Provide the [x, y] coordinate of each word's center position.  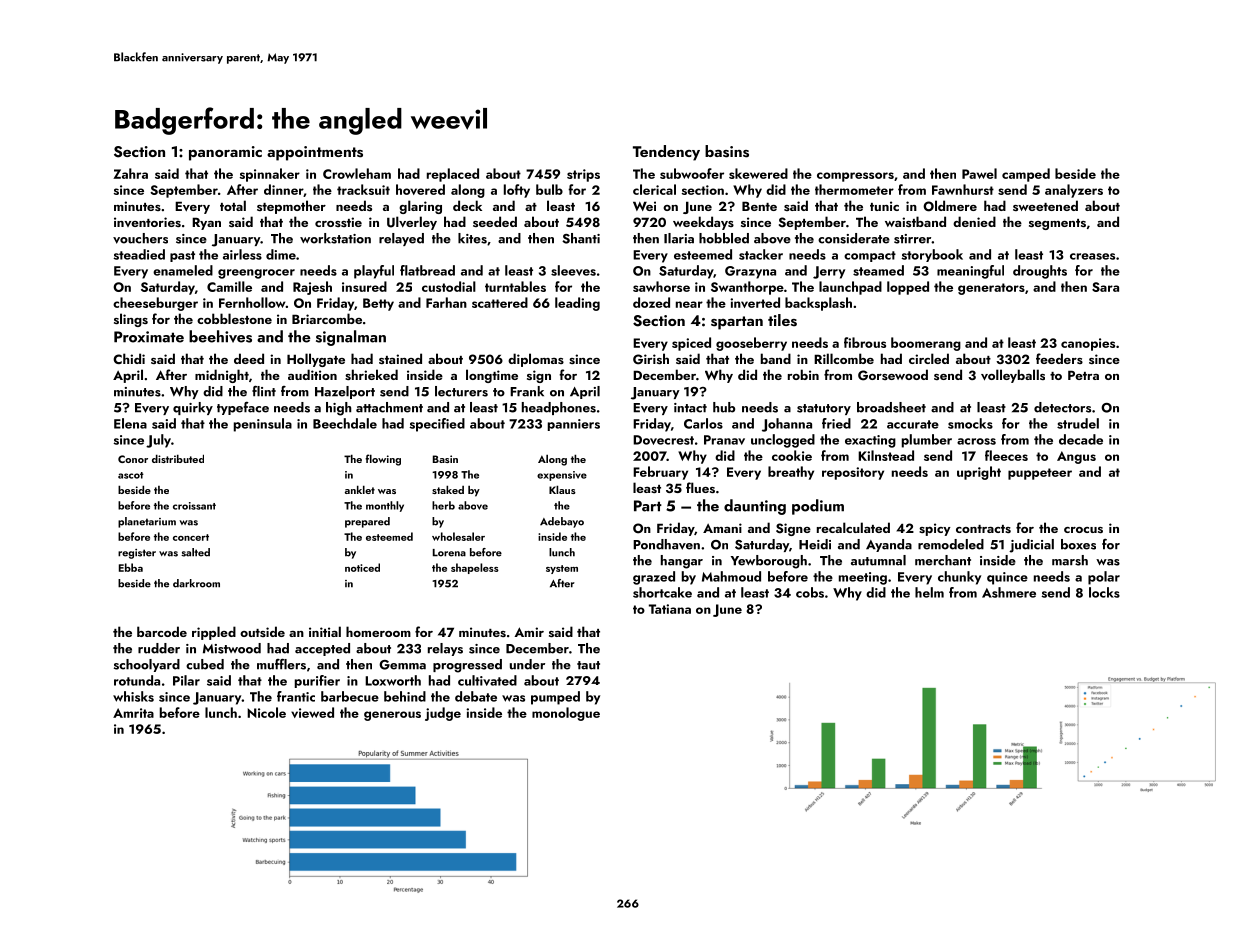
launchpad [850, 288]
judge [443, 714]
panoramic [225, 153]
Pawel [979, 173]
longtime [492, 376]
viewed [312, 712]
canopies [1088, 344]
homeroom [378, 631]
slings [131, 320]
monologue [566, 714]
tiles [782, 320]
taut [588, 665]
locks [1104, 592]
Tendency [666, 153]
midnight [222, 376]
